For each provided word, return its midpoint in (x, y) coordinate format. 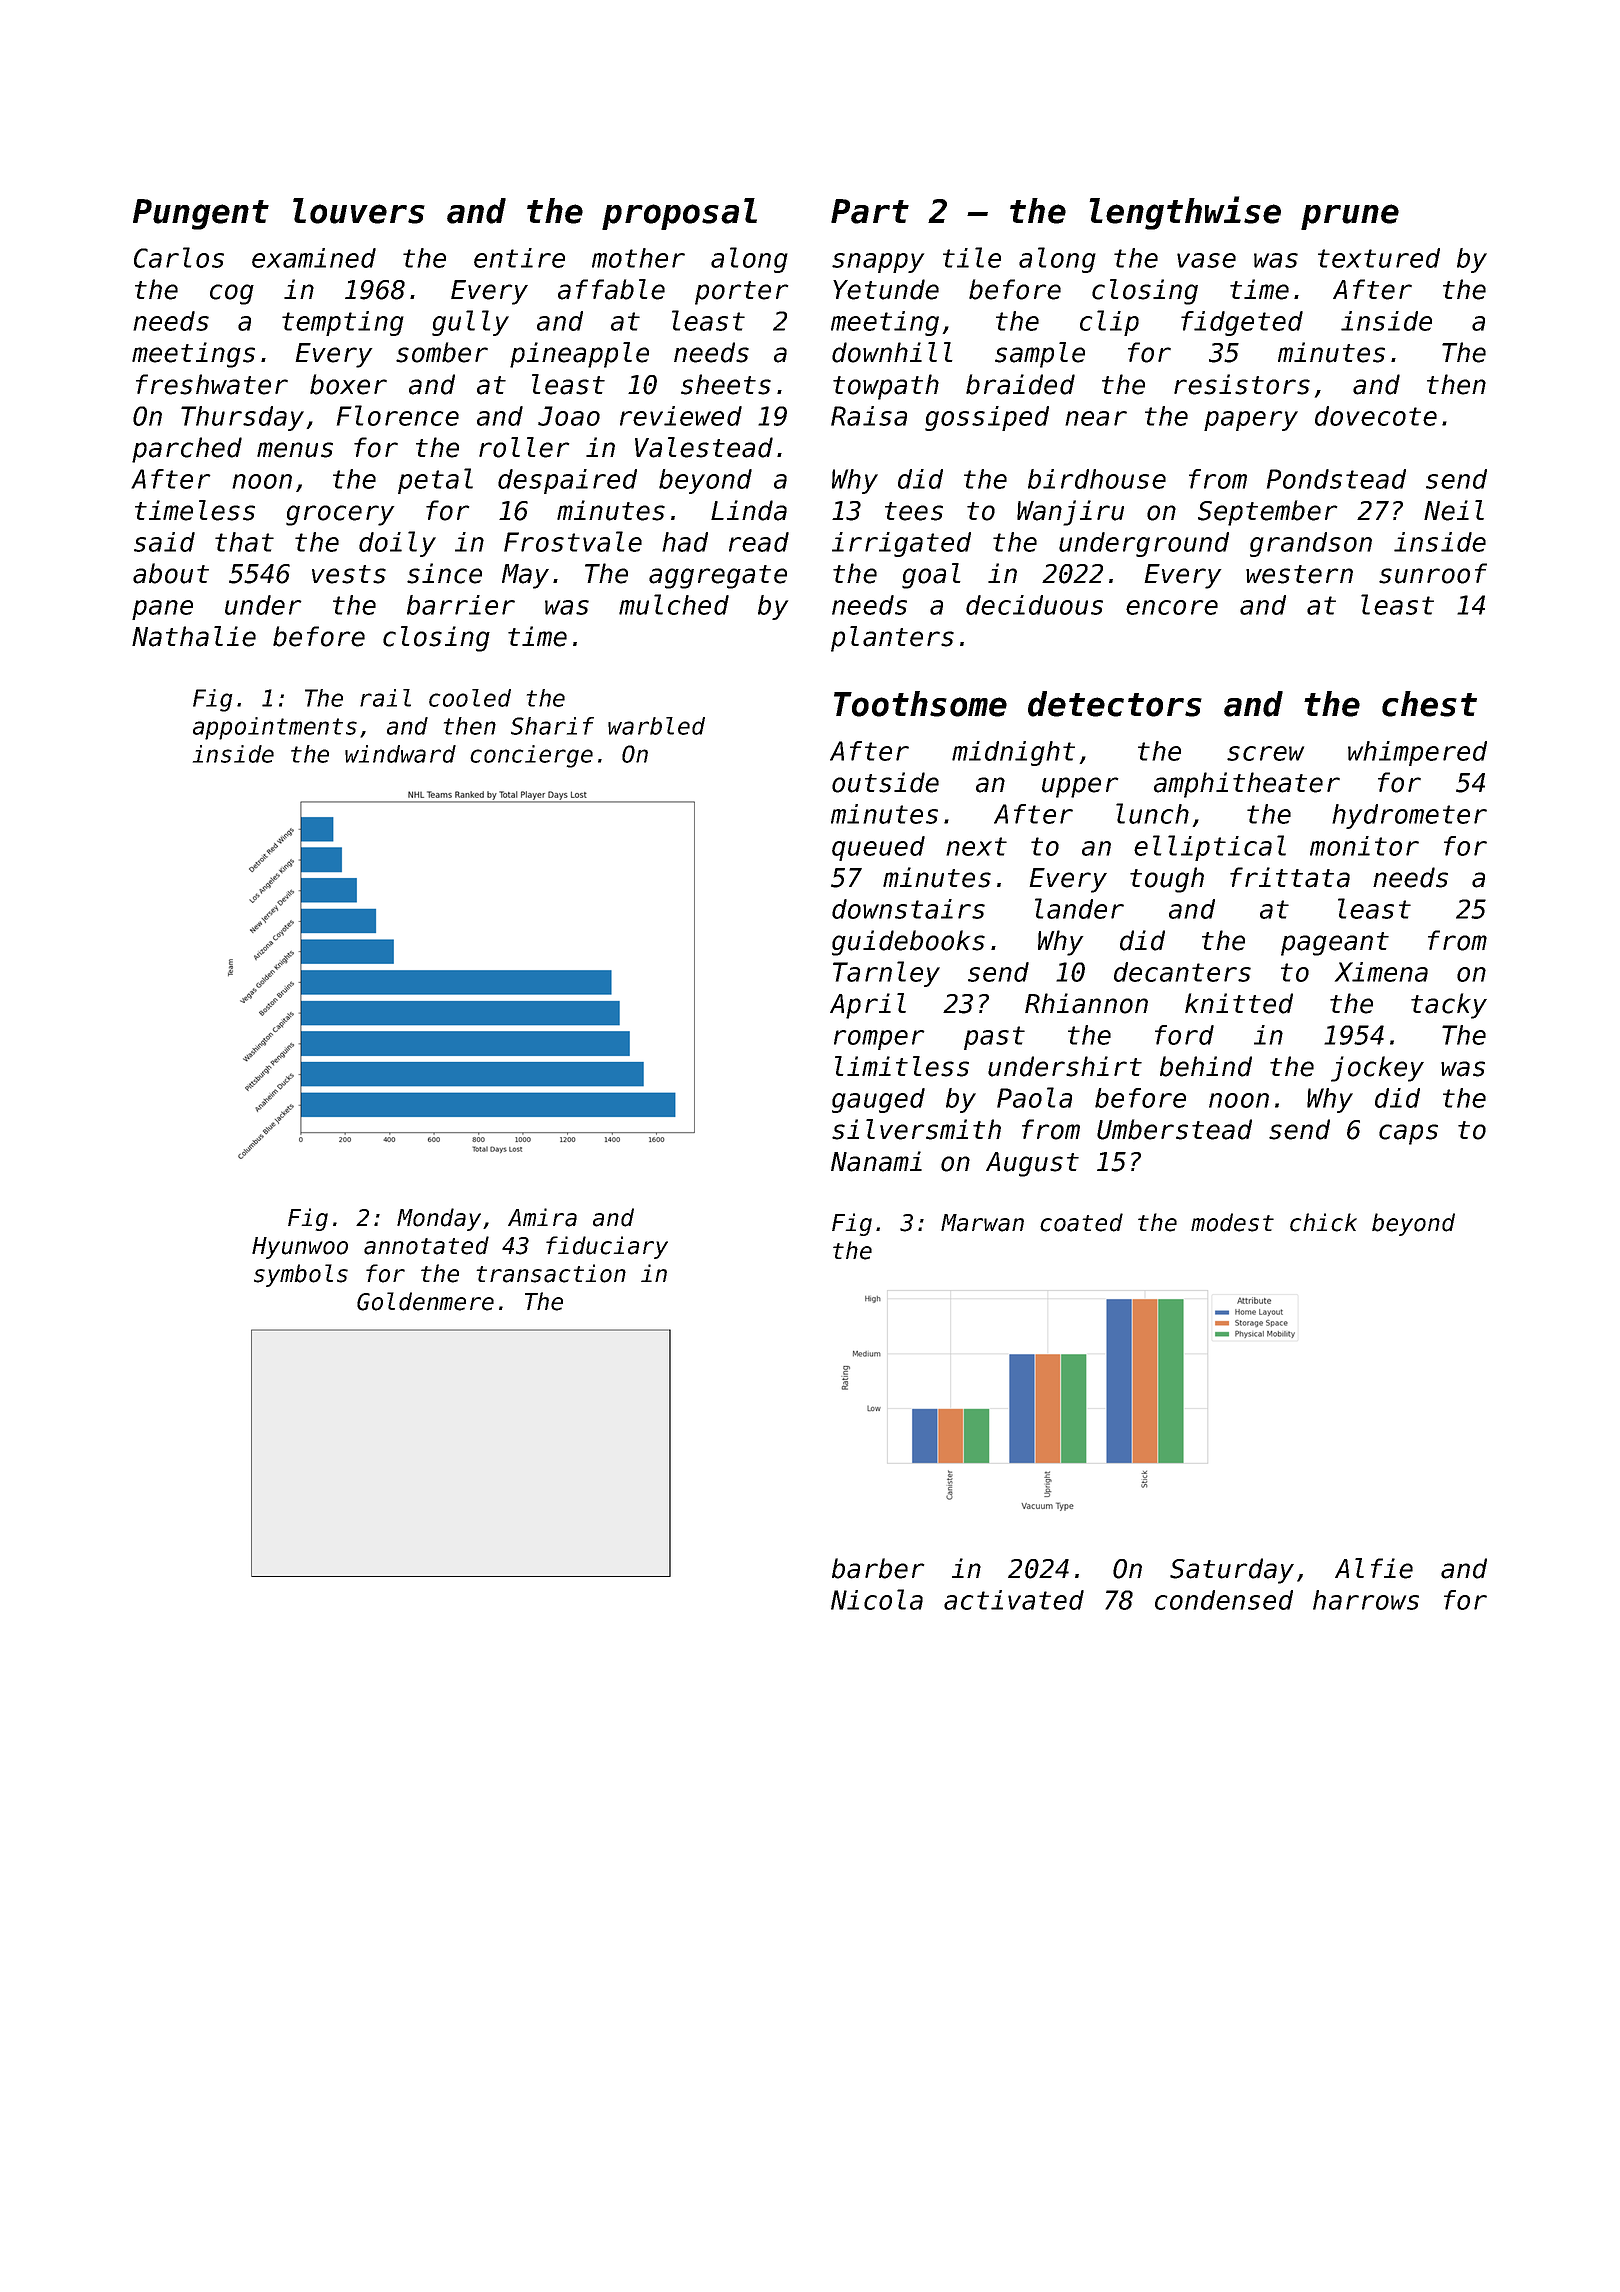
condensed (1224, 1600)
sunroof (1433, 573)
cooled (470, 698)
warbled (656, 726)
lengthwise (1185, 213)
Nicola (877, 1599)
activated (1014, 1600)
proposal (679, 214)
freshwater (212, 384)
